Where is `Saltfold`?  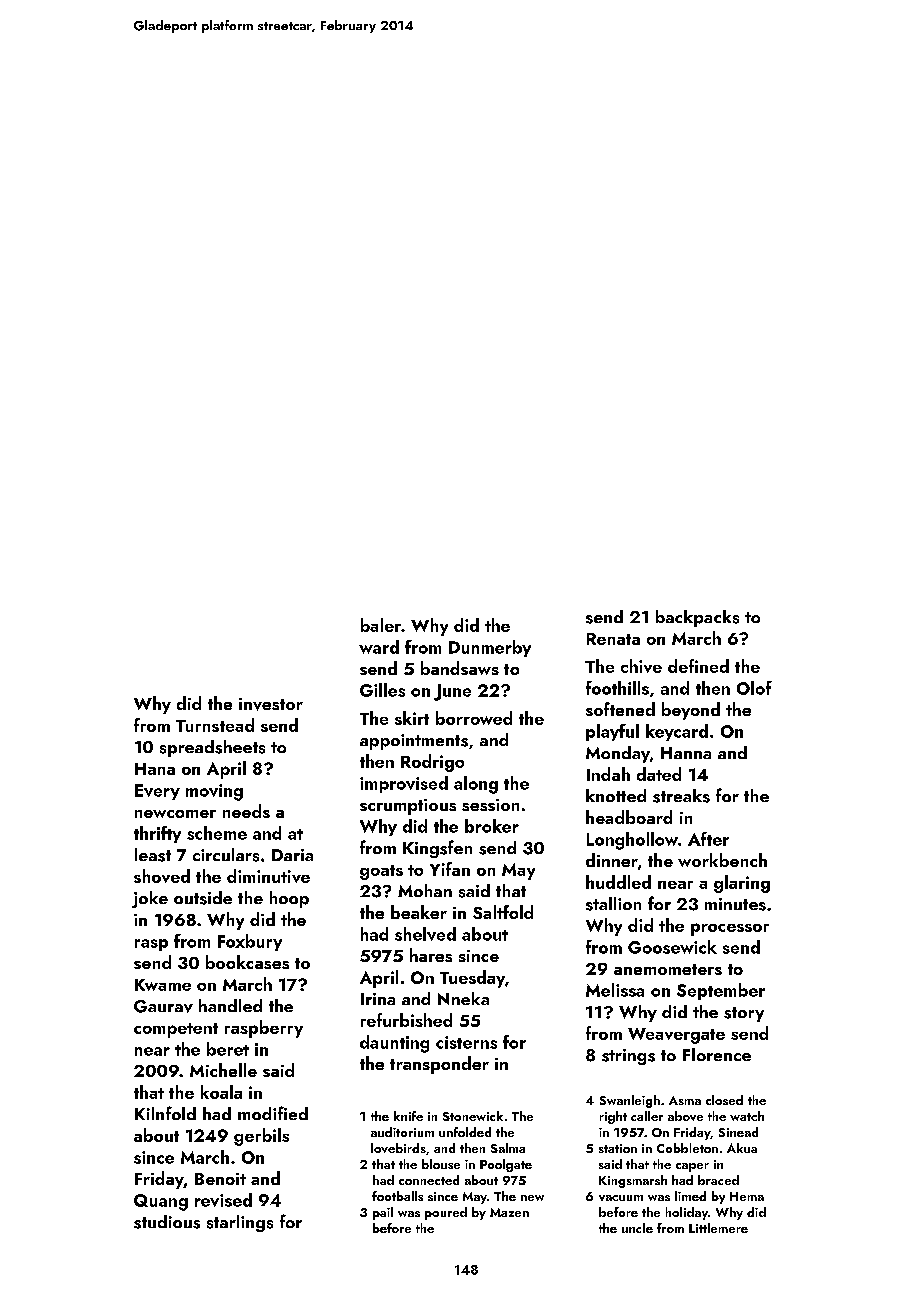
Saltfold is located at coordinates (503, 912).
